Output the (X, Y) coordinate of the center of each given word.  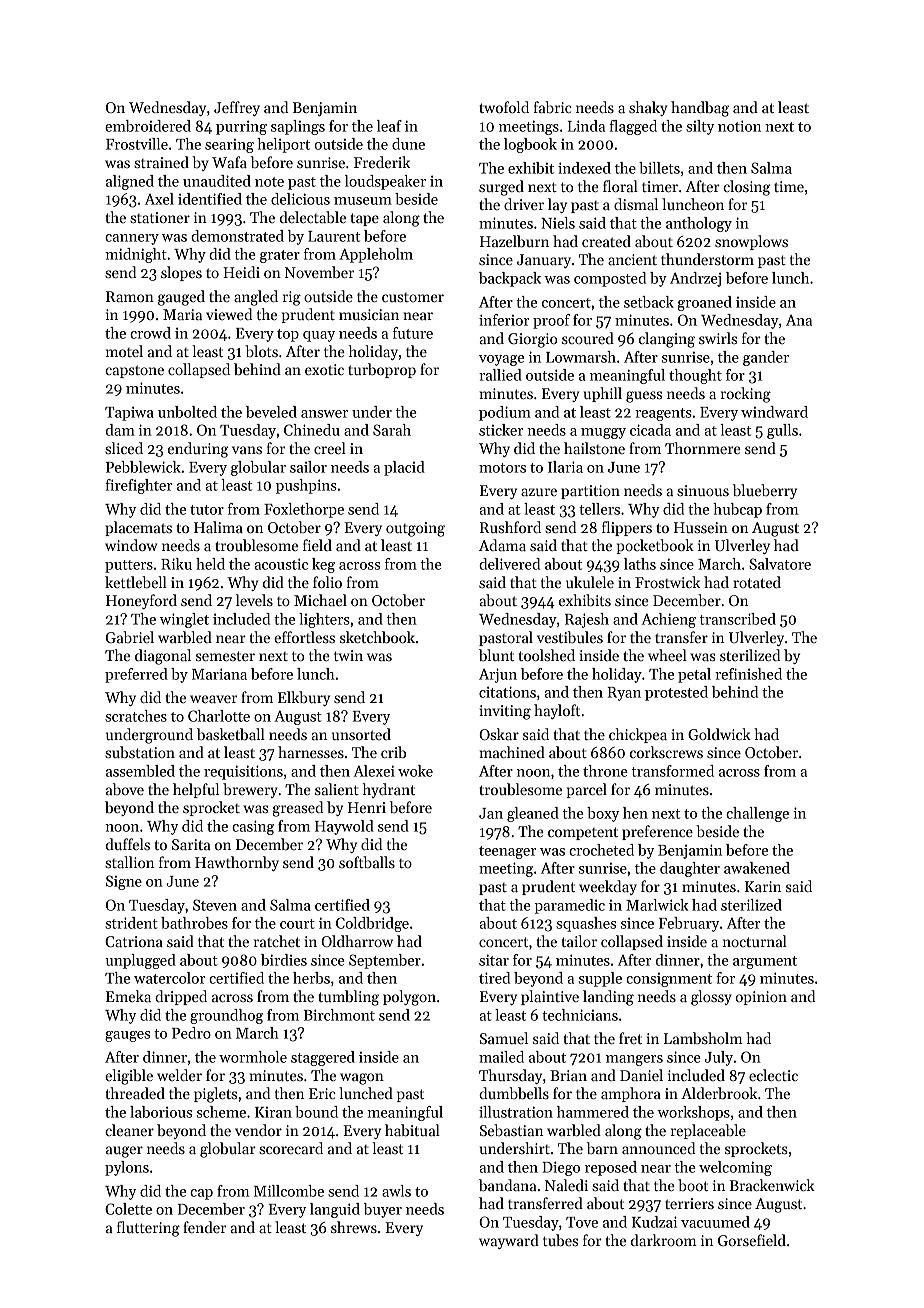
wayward (509, 1241)
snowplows (751, 242)
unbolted (187, 412)
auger (124, 1152)
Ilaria (565, 467)
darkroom (664, 1240)
